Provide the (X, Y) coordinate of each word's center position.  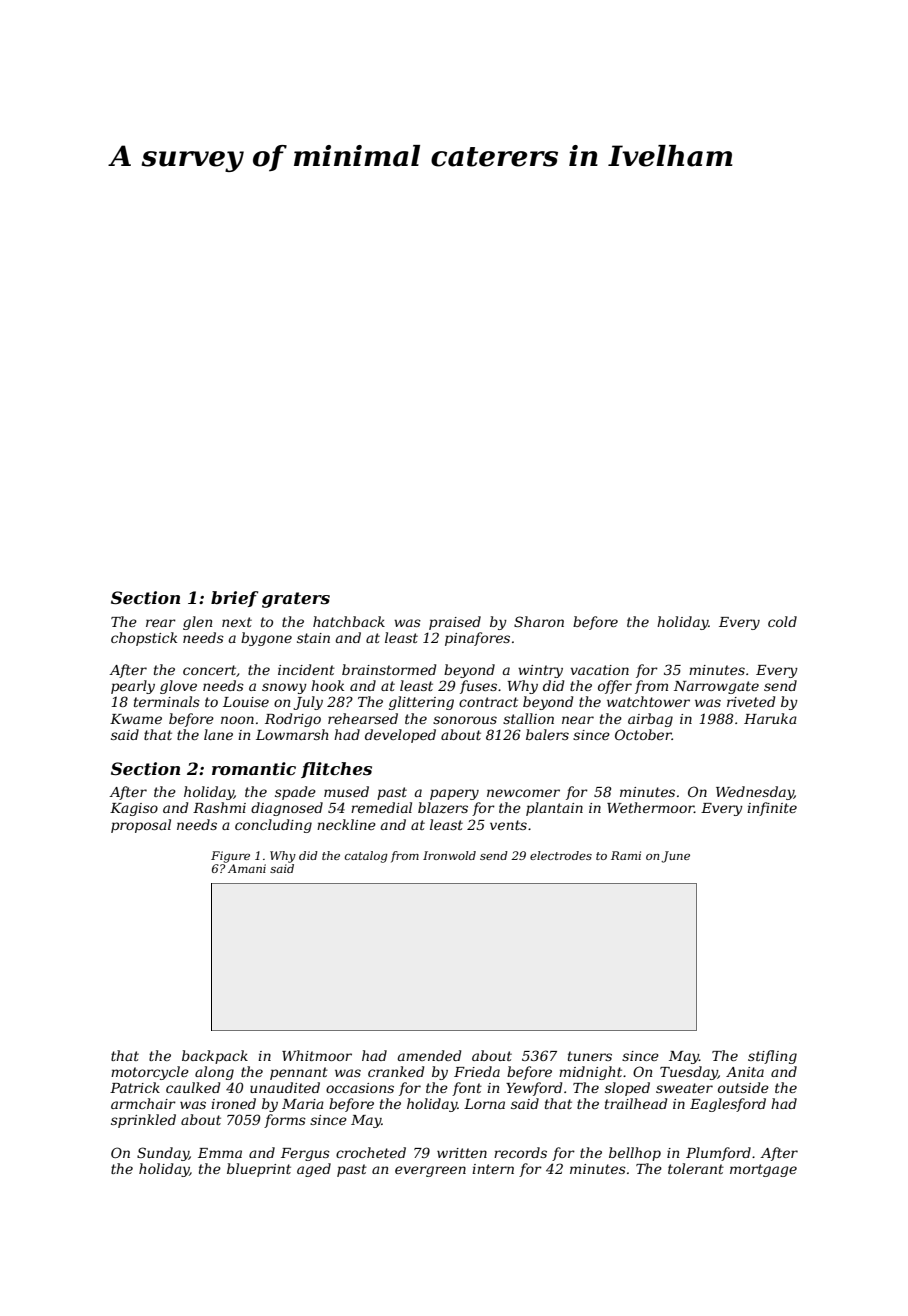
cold (782, 621)
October (643, 734)
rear (161, 623)
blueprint (259, 1170)
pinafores (477, 639)
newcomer (523, 793)
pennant (299, 1073)
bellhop (635, 1154)
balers (547, 734)
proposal (141, 826)
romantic (254, 768)
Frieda (477, 1071)
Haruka (770, 718)
